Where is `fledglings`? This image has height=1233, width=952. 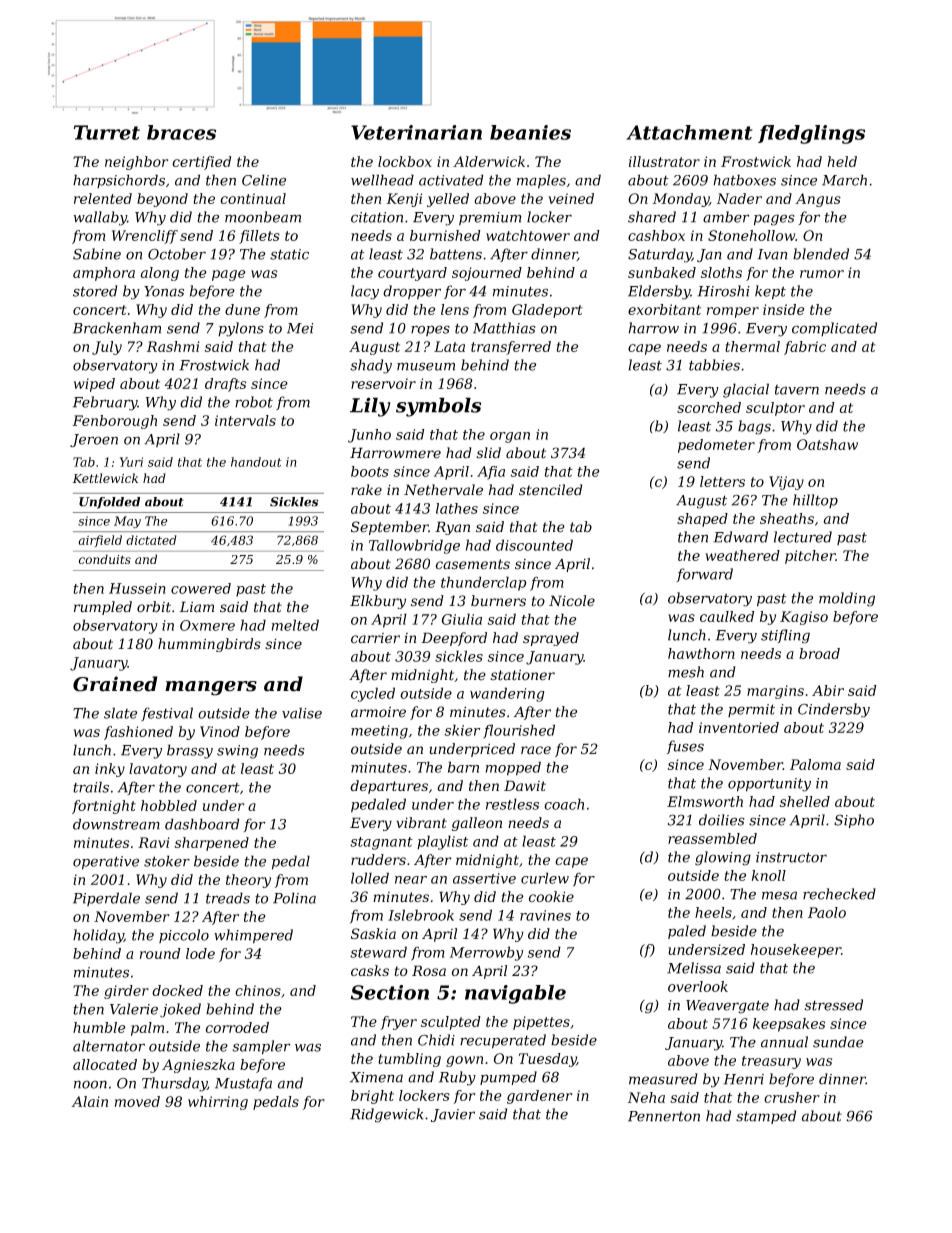 fledglings is located at coordinates (811, 134).
